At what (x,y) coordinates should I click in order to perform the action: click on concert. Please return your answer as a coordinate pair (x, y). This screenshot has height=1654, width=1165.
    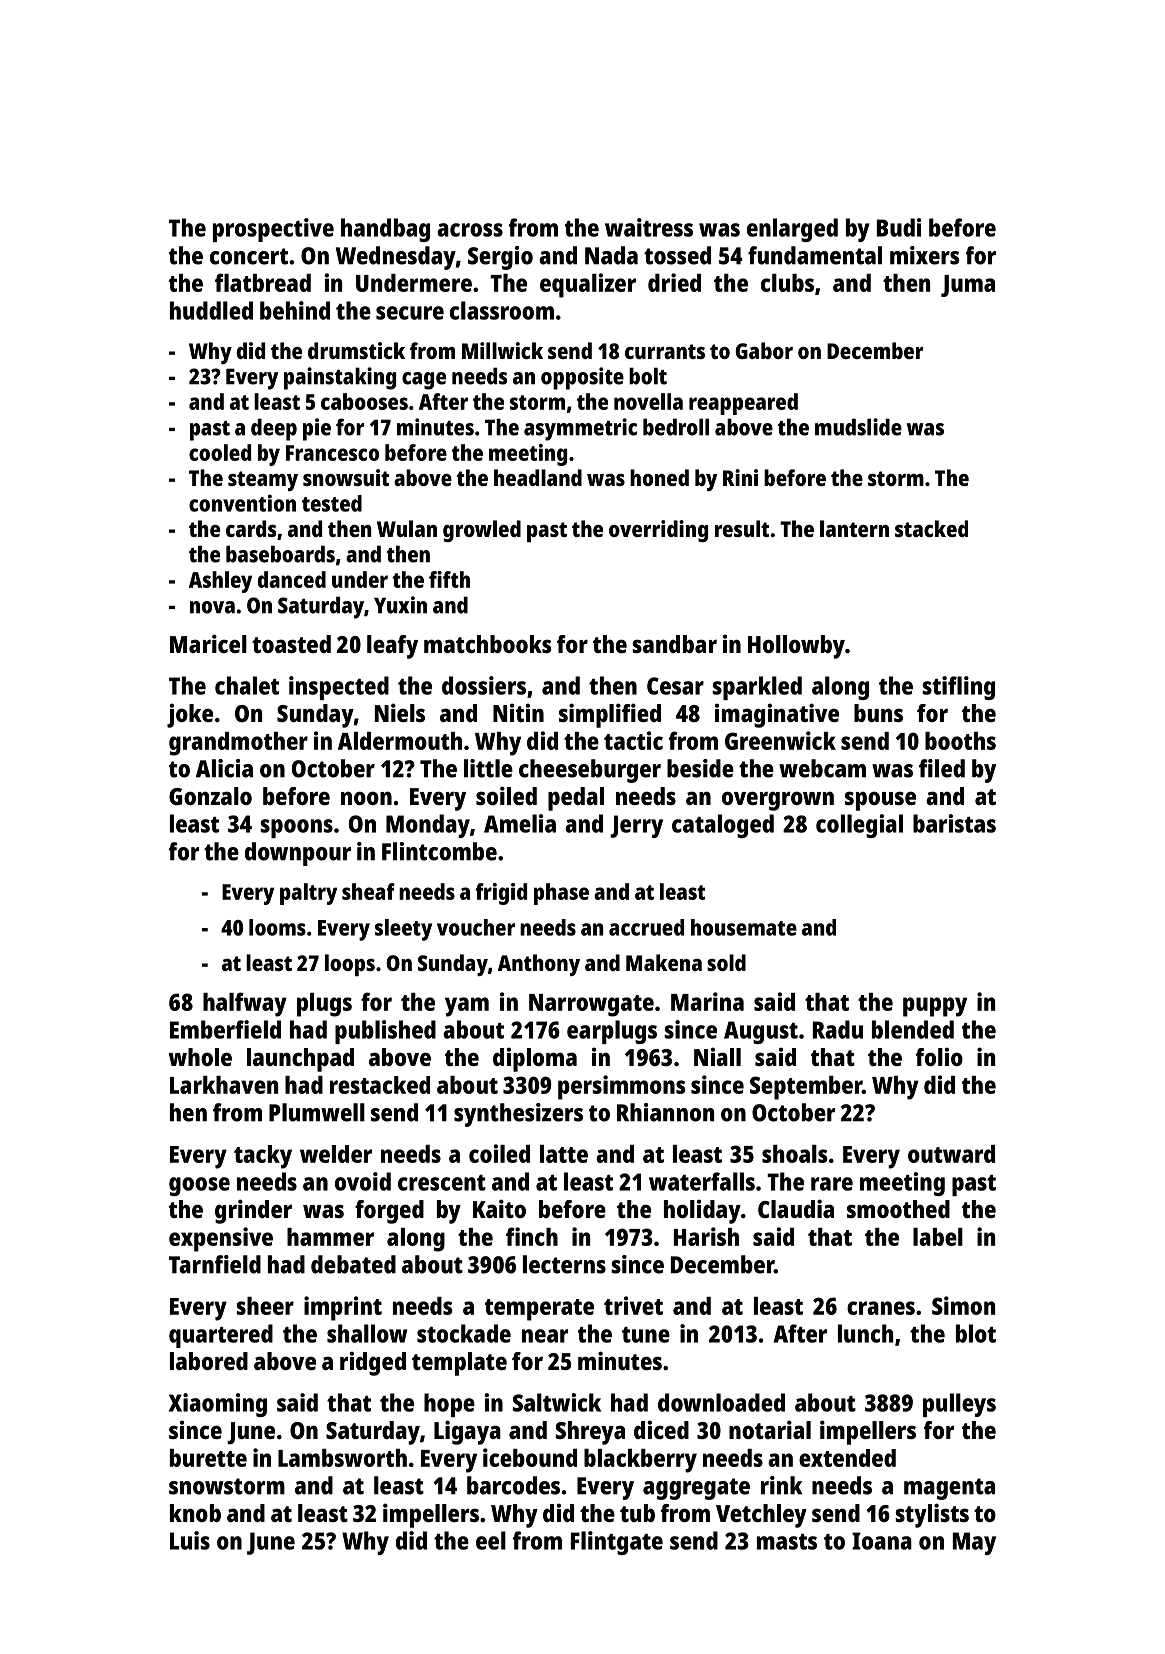
    Looking at the image, I should click on (249, 256).
